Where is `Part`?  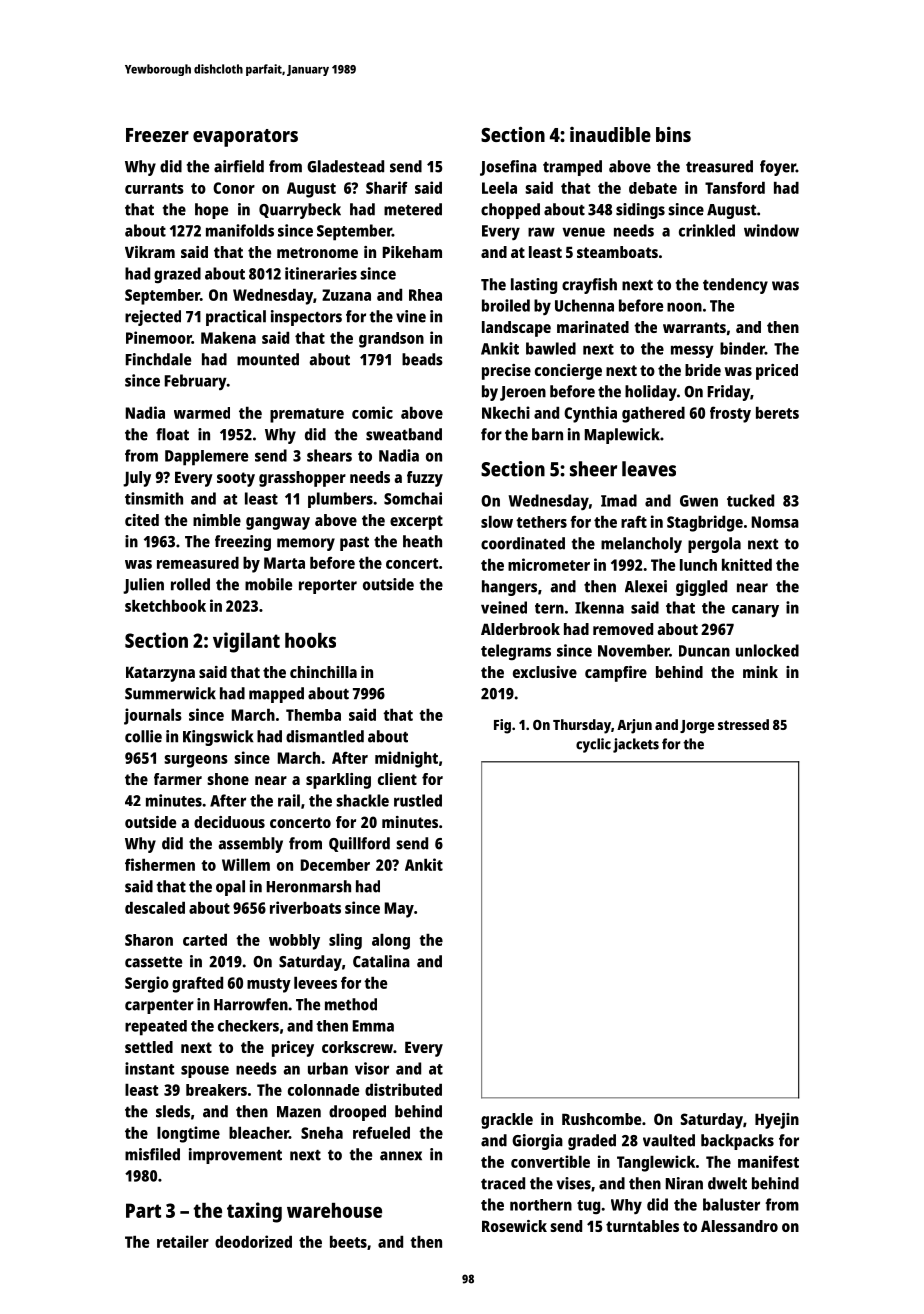 Part is located at coordinates (143, 1210).
